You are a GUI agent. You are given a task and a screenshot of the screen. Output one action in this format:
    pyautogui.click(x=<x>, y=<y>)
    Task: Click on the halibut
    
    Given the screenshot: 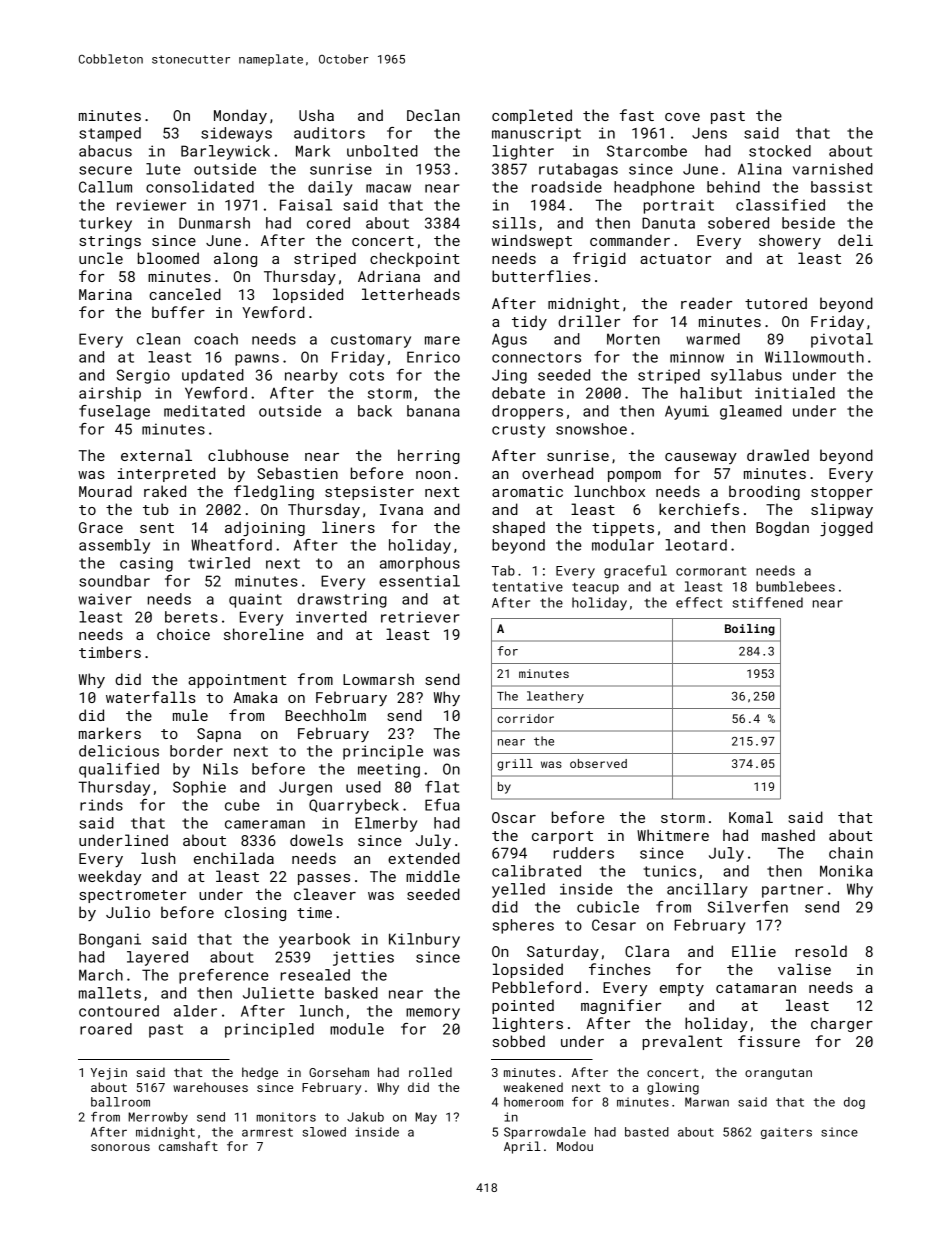 What is the action you would take?
    pyautogui.click(x=711, y=393)
